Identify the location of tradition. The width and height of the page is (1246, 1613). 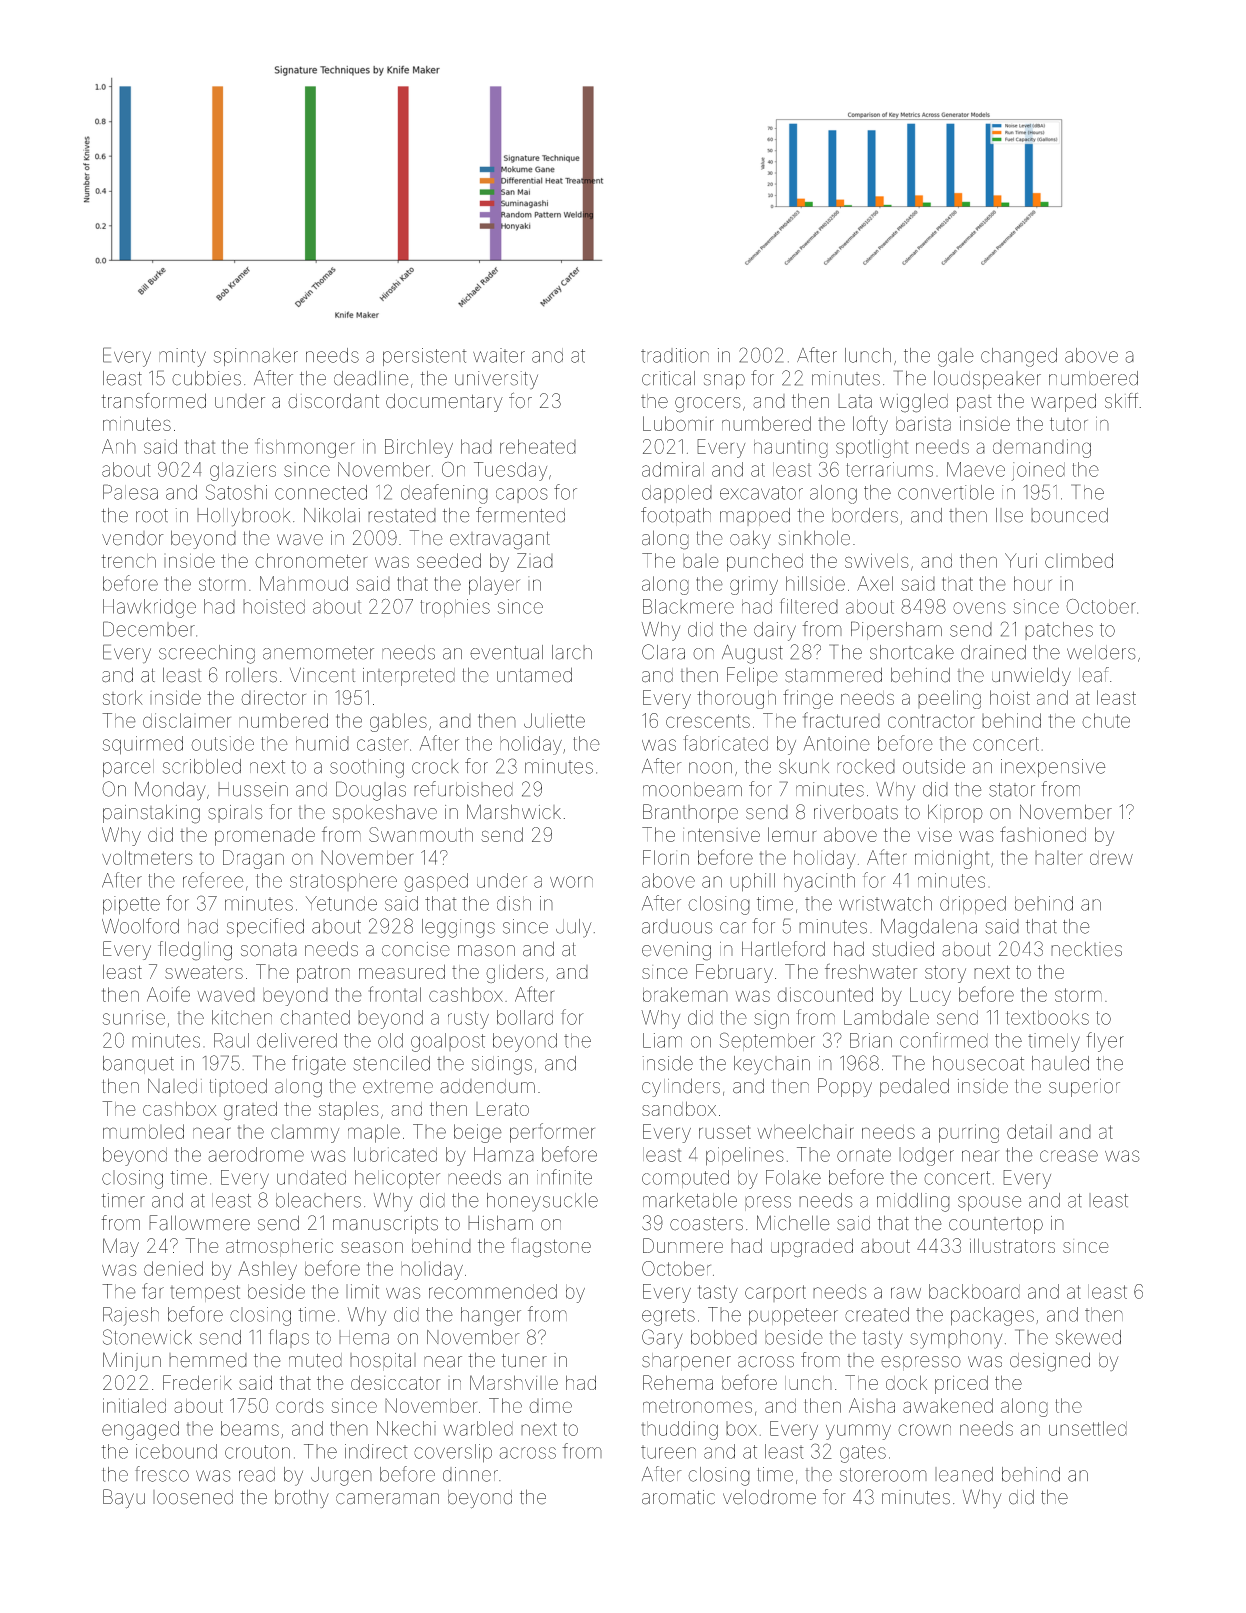
(675, 355).
